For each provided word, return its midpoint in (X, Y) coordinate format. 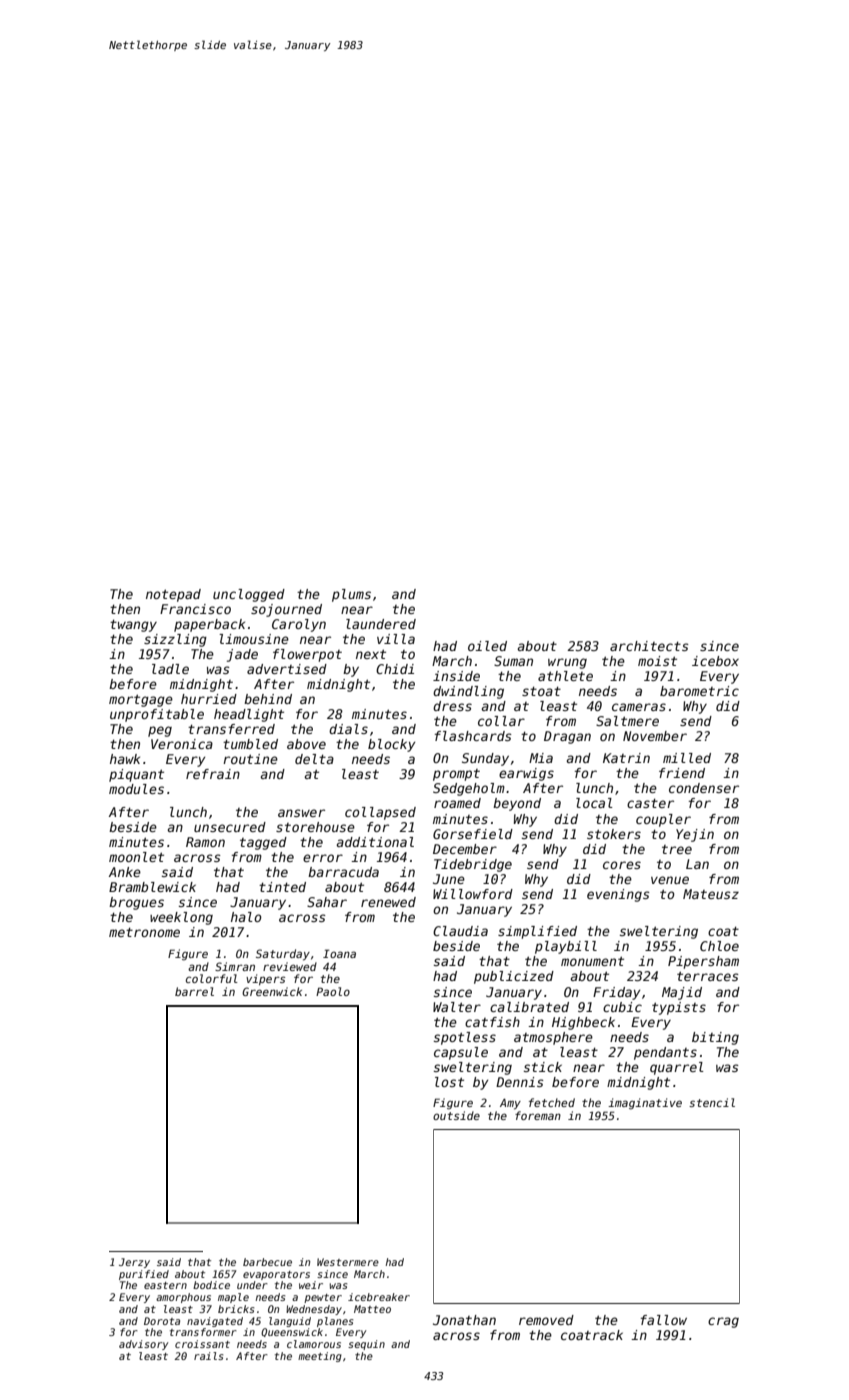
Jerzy (134, 1263)
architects (649, 646)
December (465, 849)
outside (456, 1115)
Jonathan (464, 1320)
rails (208, 1356)
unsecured (230, 827)
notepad (173, 595)
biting (715, 1038)
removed (546, 1320)
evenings (618, 895)
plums (351, 595)
